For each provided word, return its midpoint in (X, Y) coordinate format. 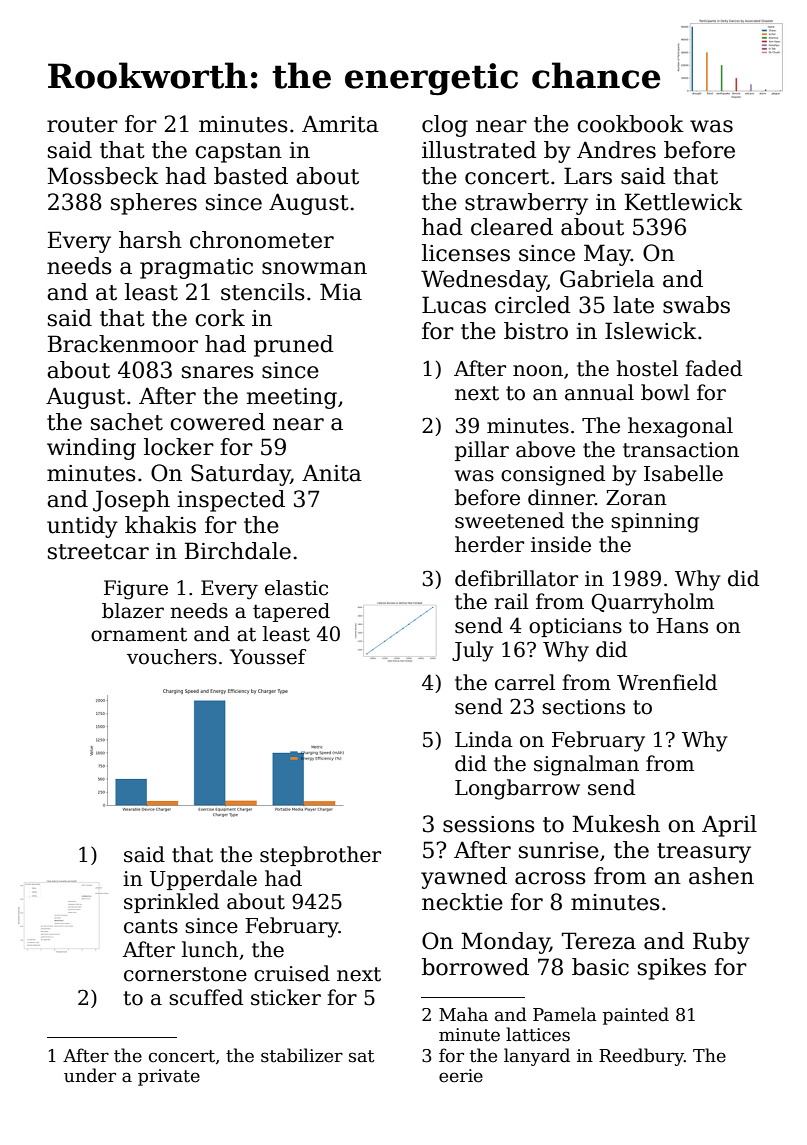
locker (179, 447)
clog (445, 126)
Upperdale (203, 880)
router (82, 125)
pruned (294, 346)
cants (151, 926)
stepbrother (320, 856)
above (545, 449)
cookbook (630, 124)
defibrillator (516, 578)
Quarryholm (652, 603)
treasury (704, 853)
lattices (538, 1034)
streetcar (98, 552)
